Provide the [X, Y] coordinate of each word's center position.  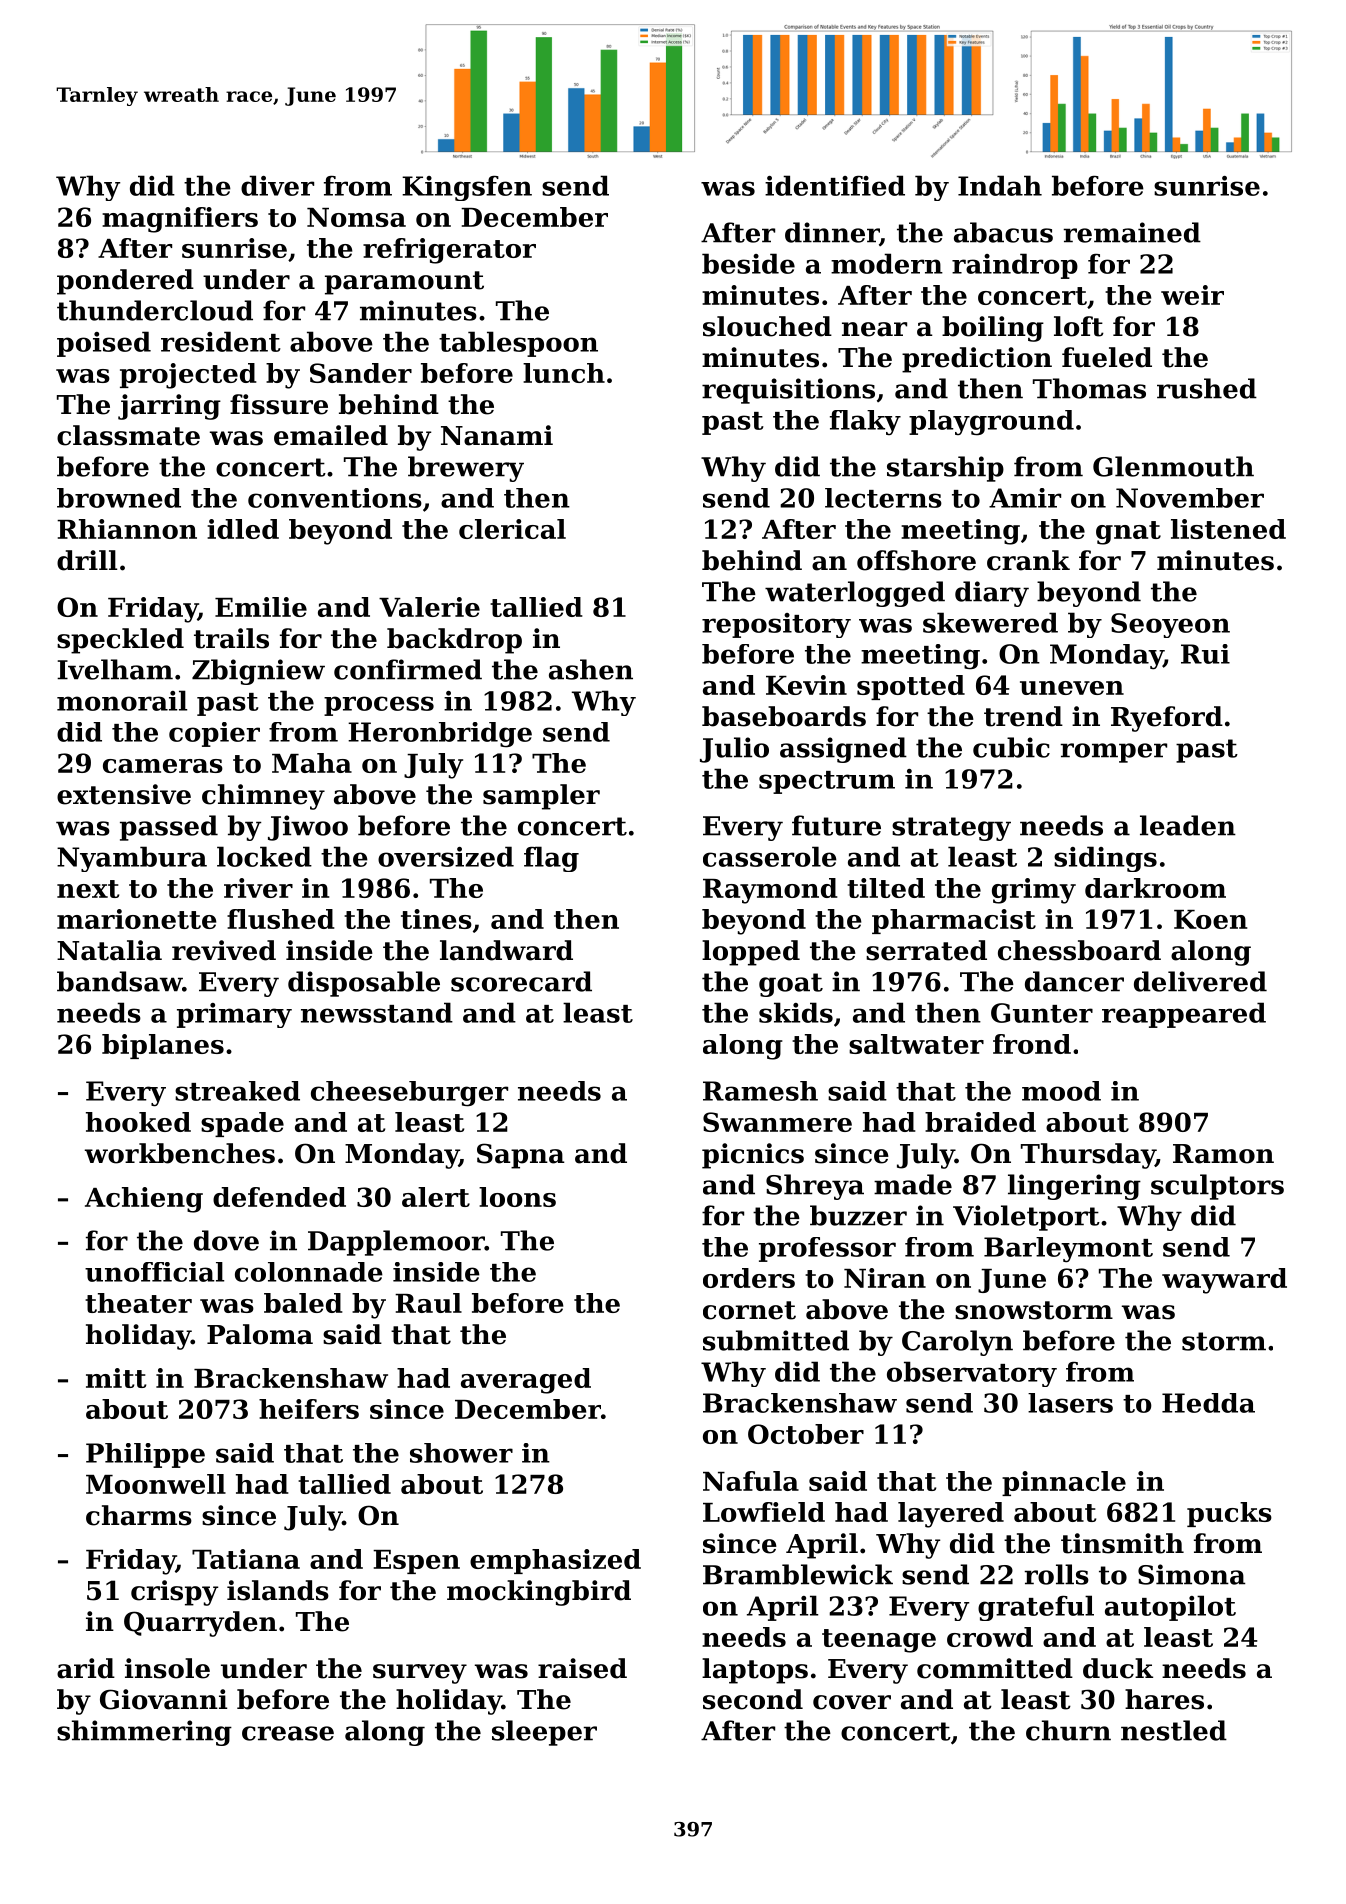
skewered [990, 622]
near [874, 329]
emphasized [555, 1561]
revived [224, 950]
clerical [512, 529]
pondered [125, 282]
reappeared [1184, 1015]
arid [86, 1668]
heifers [309, 1409]
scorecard [521, 981]
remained [1132, 232]
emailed [331, 435]
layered [951, 1515]
